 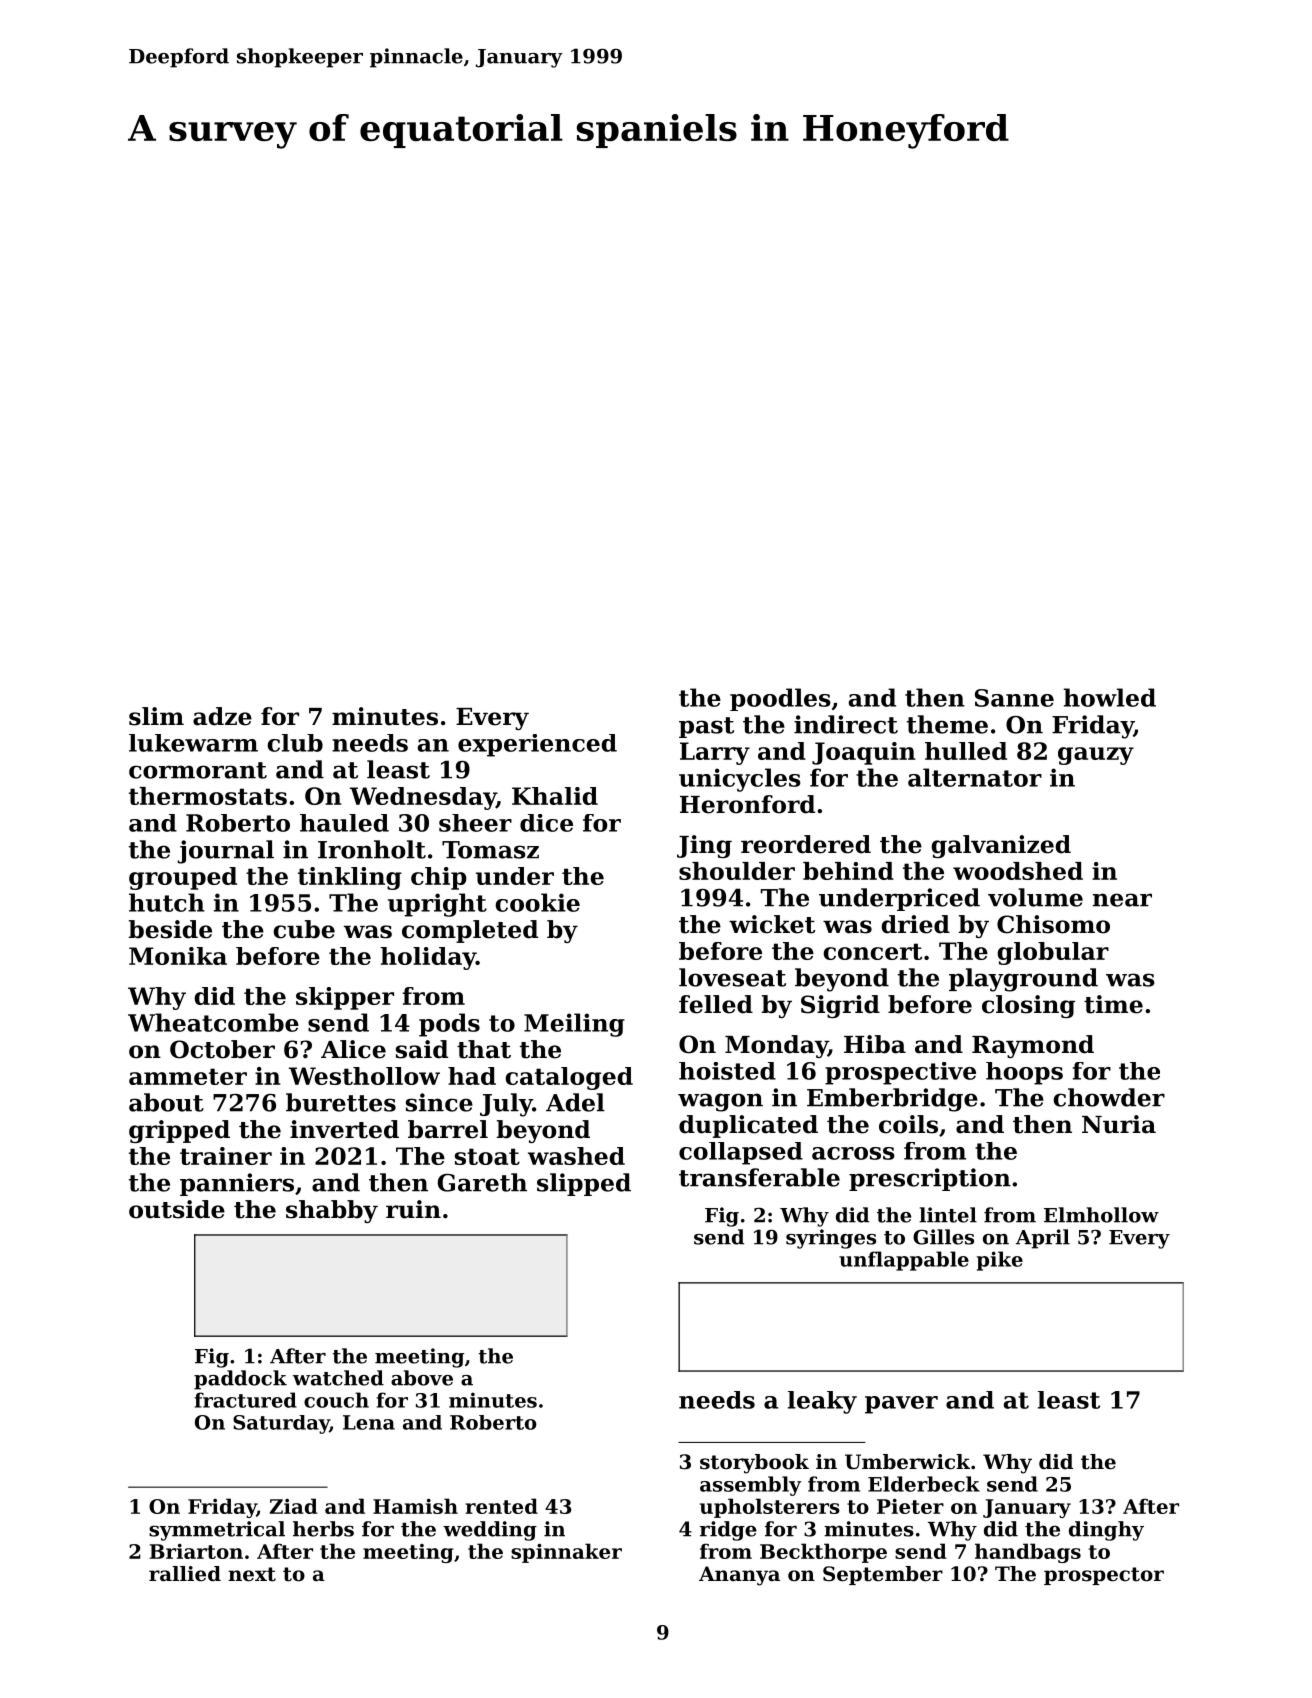 What do you see at coordinates (1053, 953) in the document?
I see `globular` at bounding box center [1053, 953].
